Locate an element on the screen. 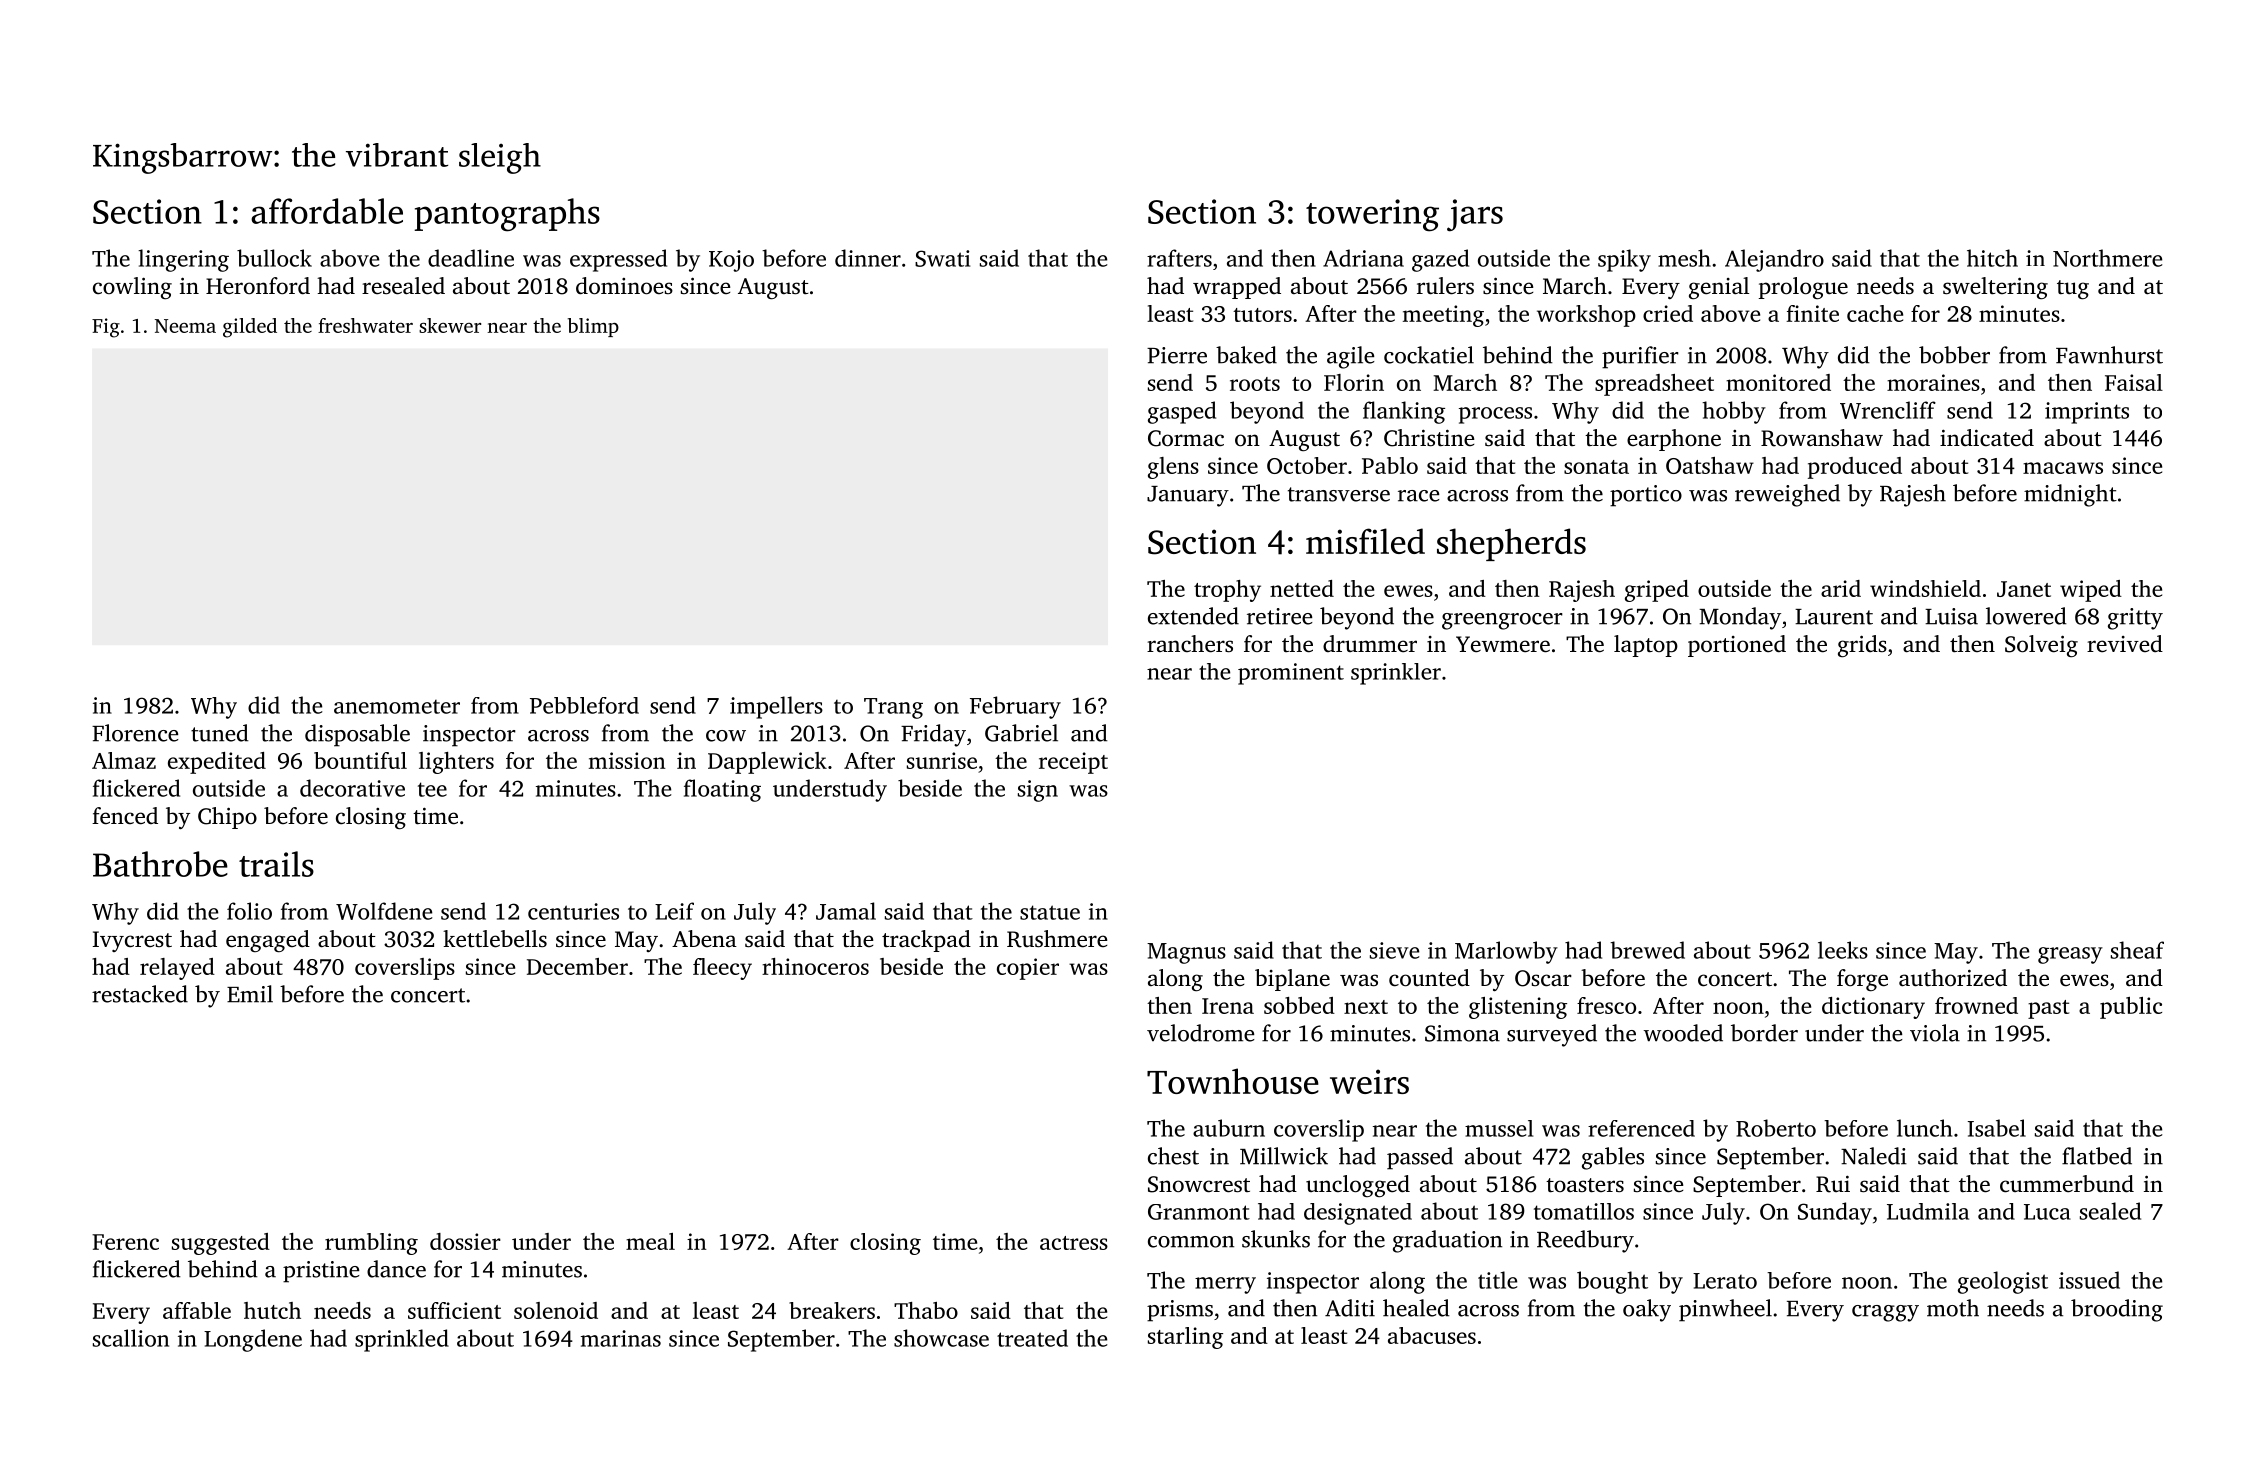  mission is located at coordinates (627, 760).
